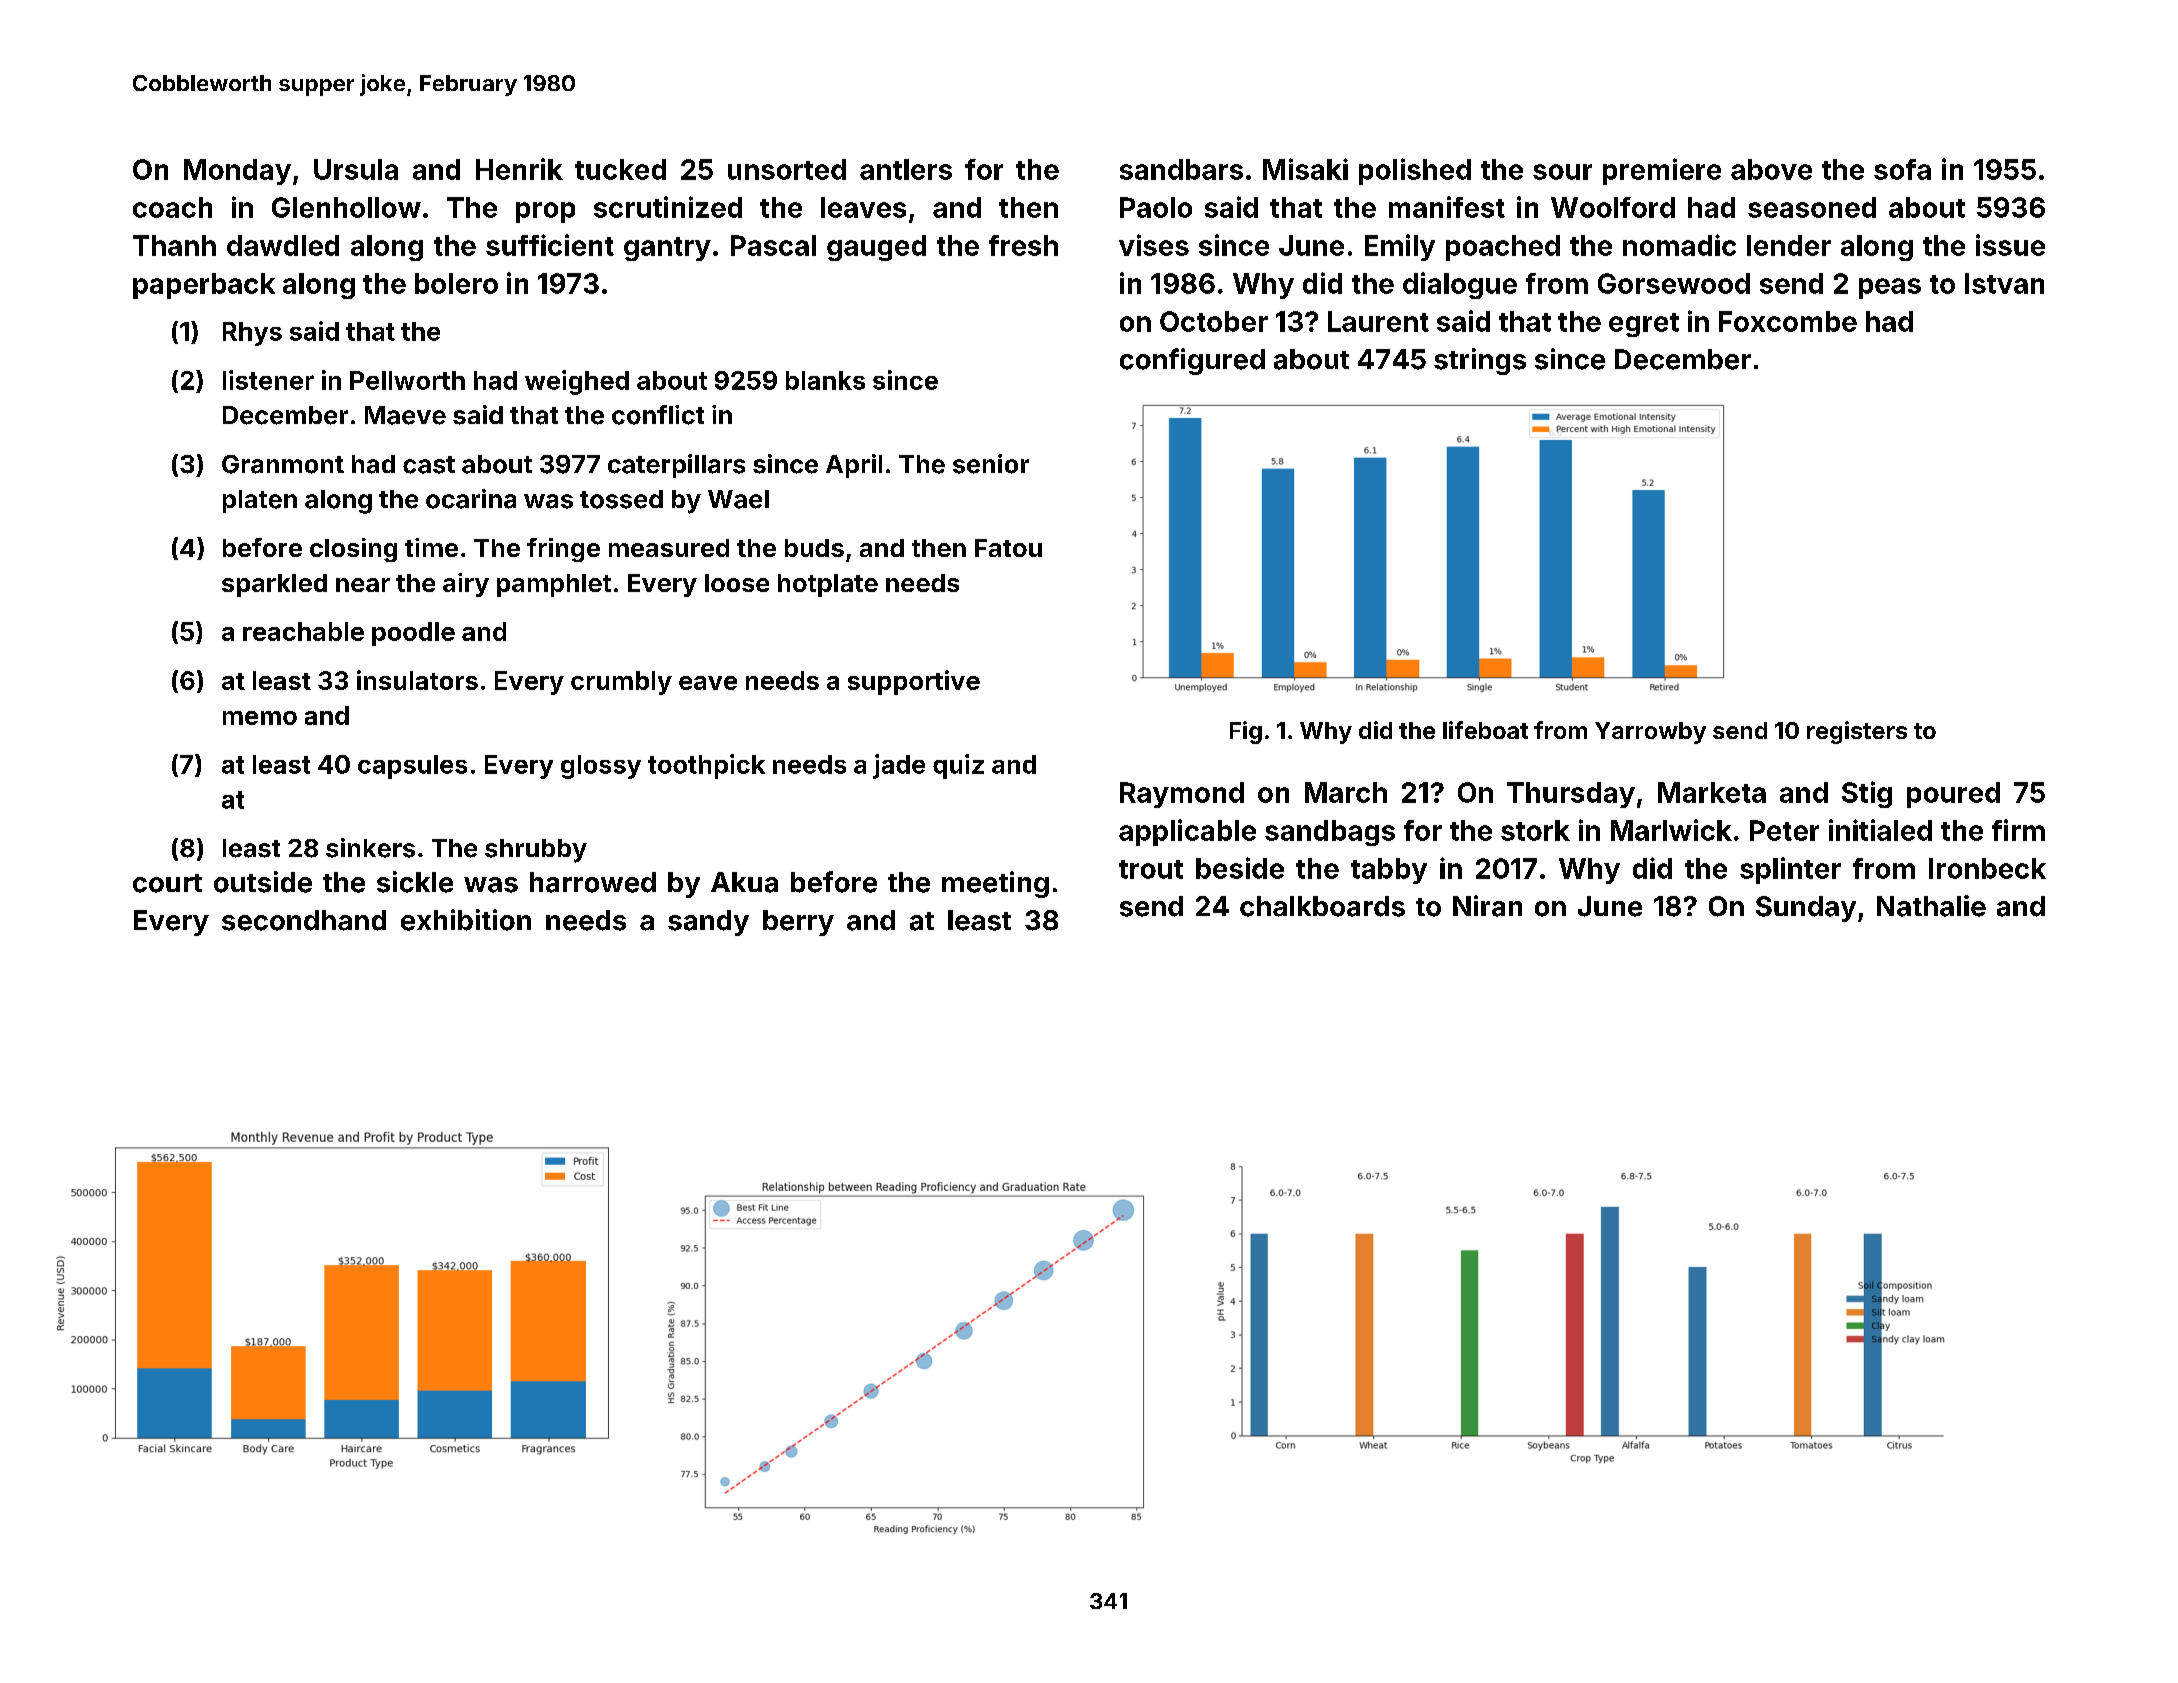  I want to click on quiz, so click(958, 766).
